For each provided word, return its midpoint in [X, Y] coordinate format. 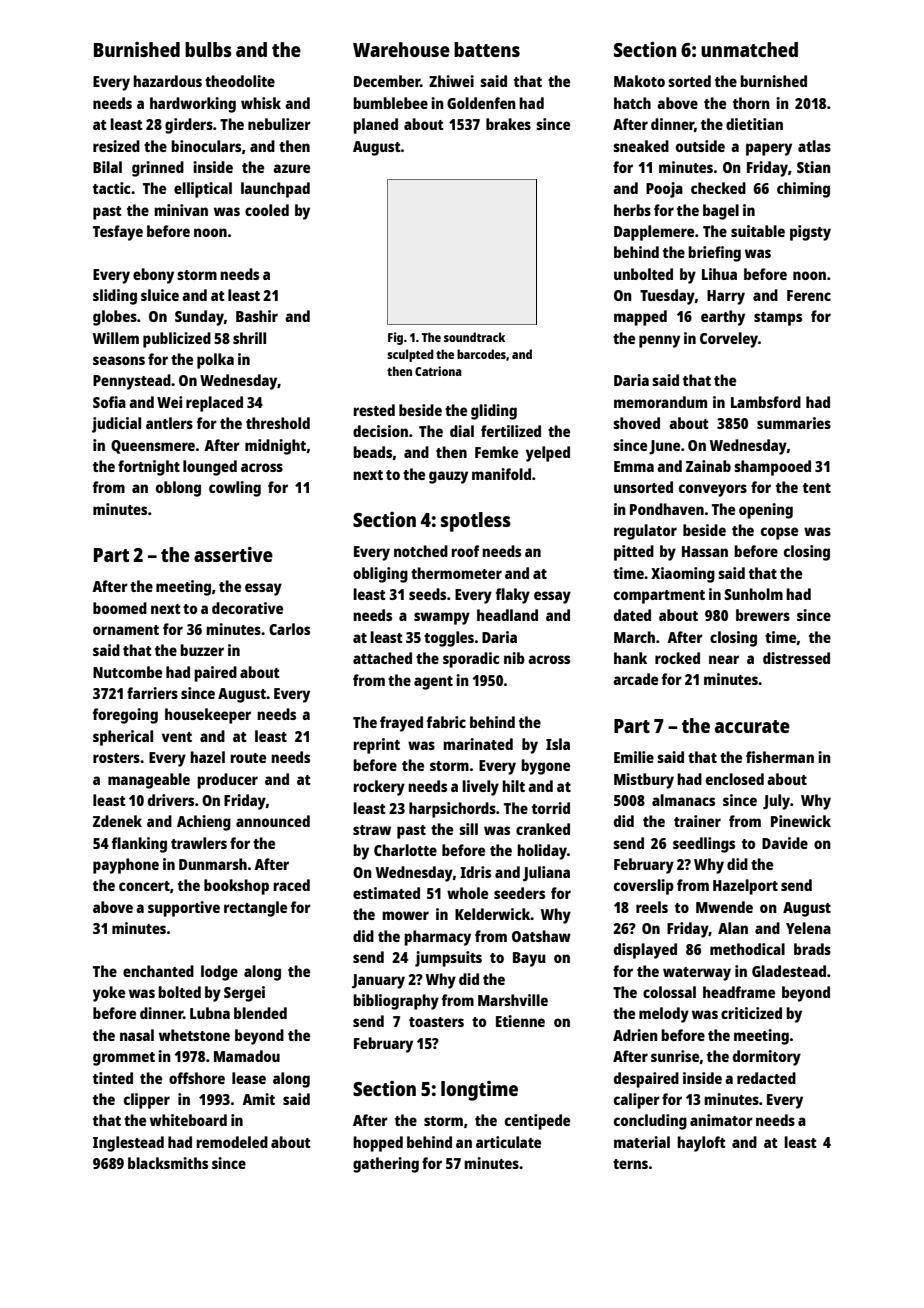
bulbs [208, 49]
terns [630, 1164]
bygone [545, 767]
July [776, 802]
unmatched [749, 49]
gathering [386, 1165]
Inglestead [128, 1144]
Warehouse [401, 49]
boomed [120, 608]
